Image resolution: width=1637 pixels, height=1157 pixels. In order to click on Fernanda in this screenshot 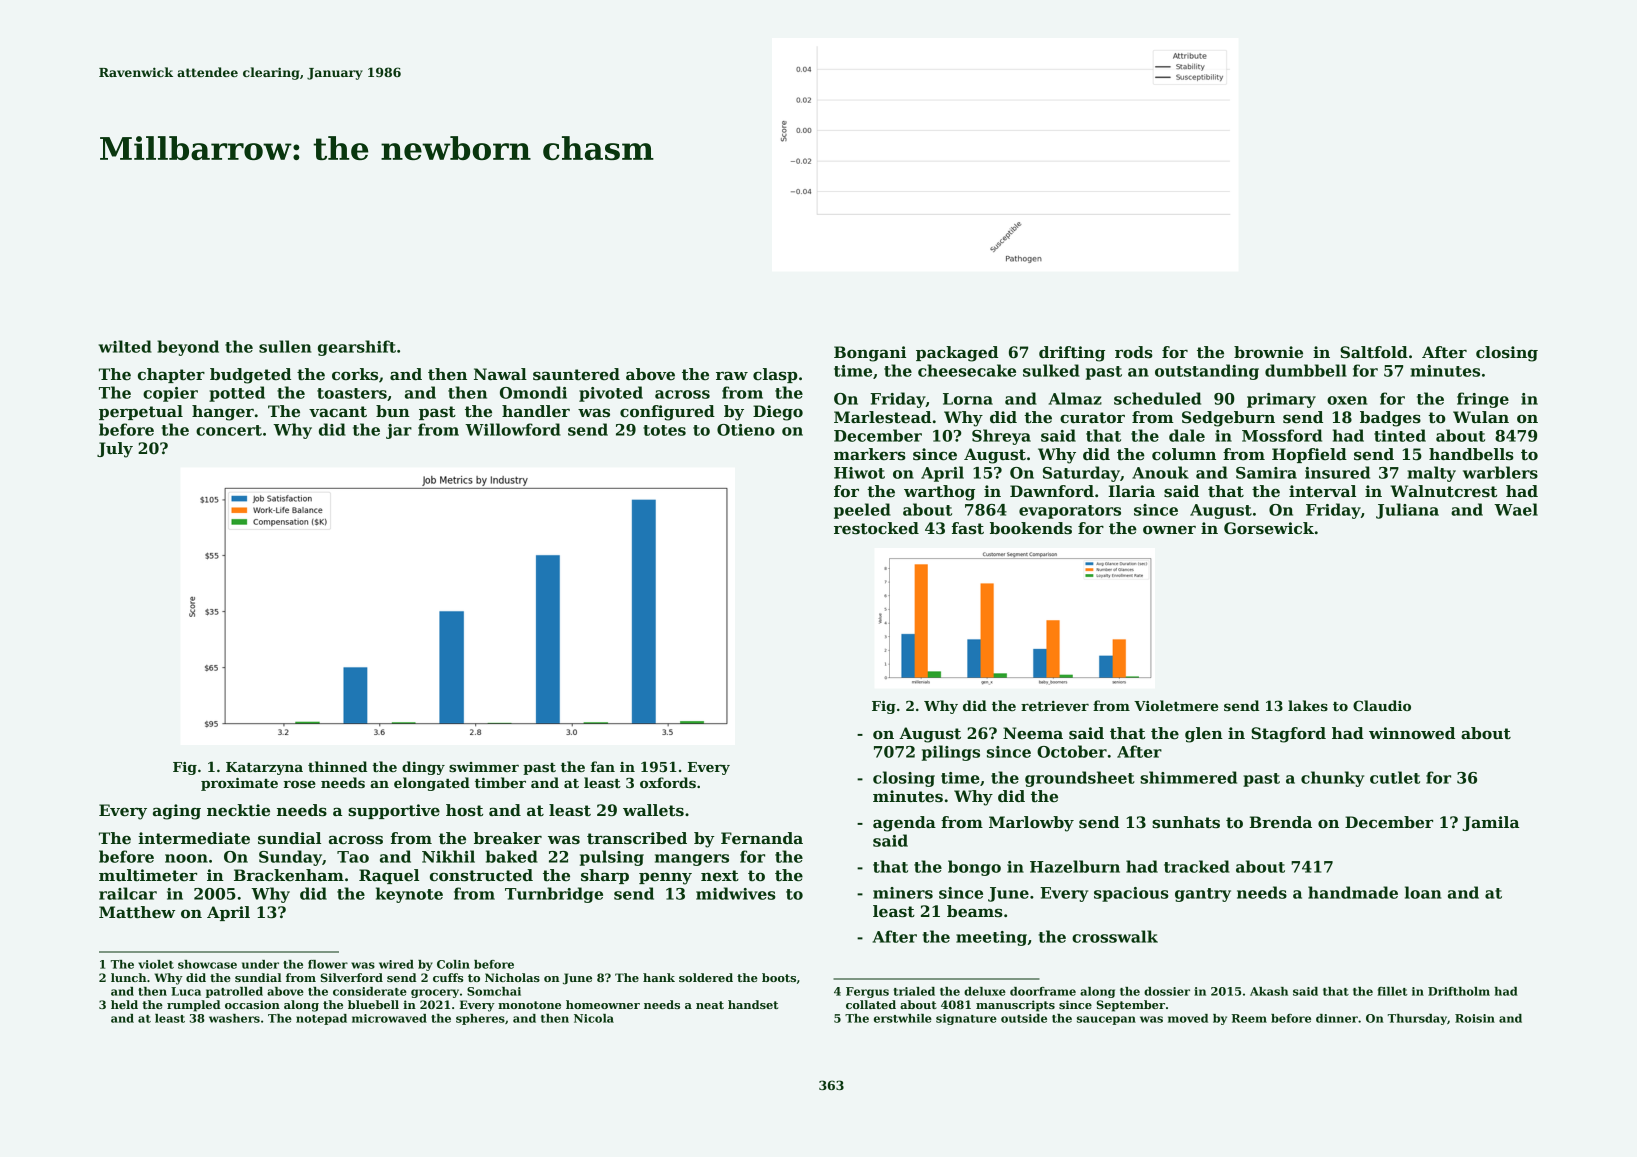, I will do `click(762, 838)`.
